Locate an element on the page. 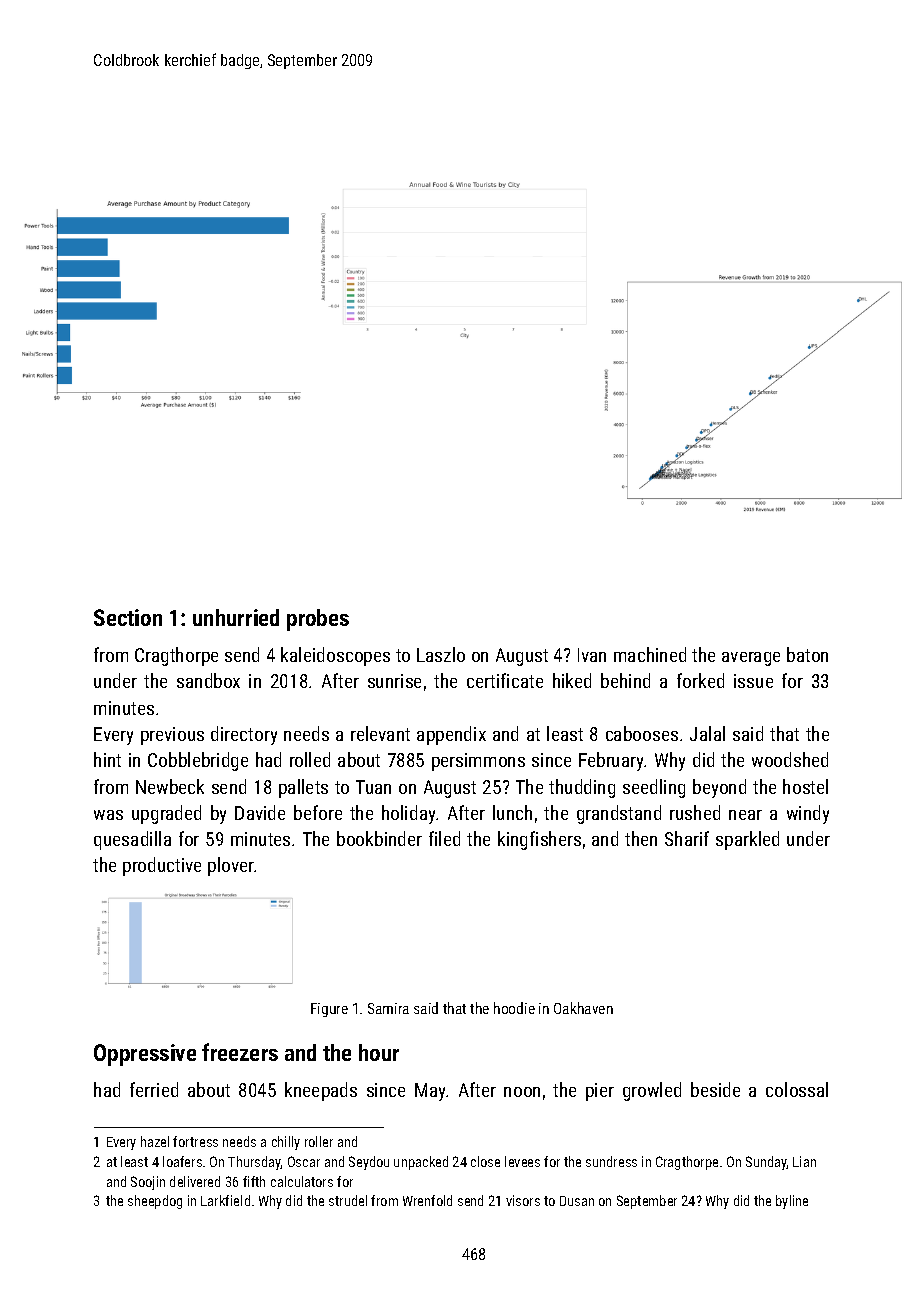 The width and height of the document is (924, 1314). probes is located at coordinates (318, 620).
